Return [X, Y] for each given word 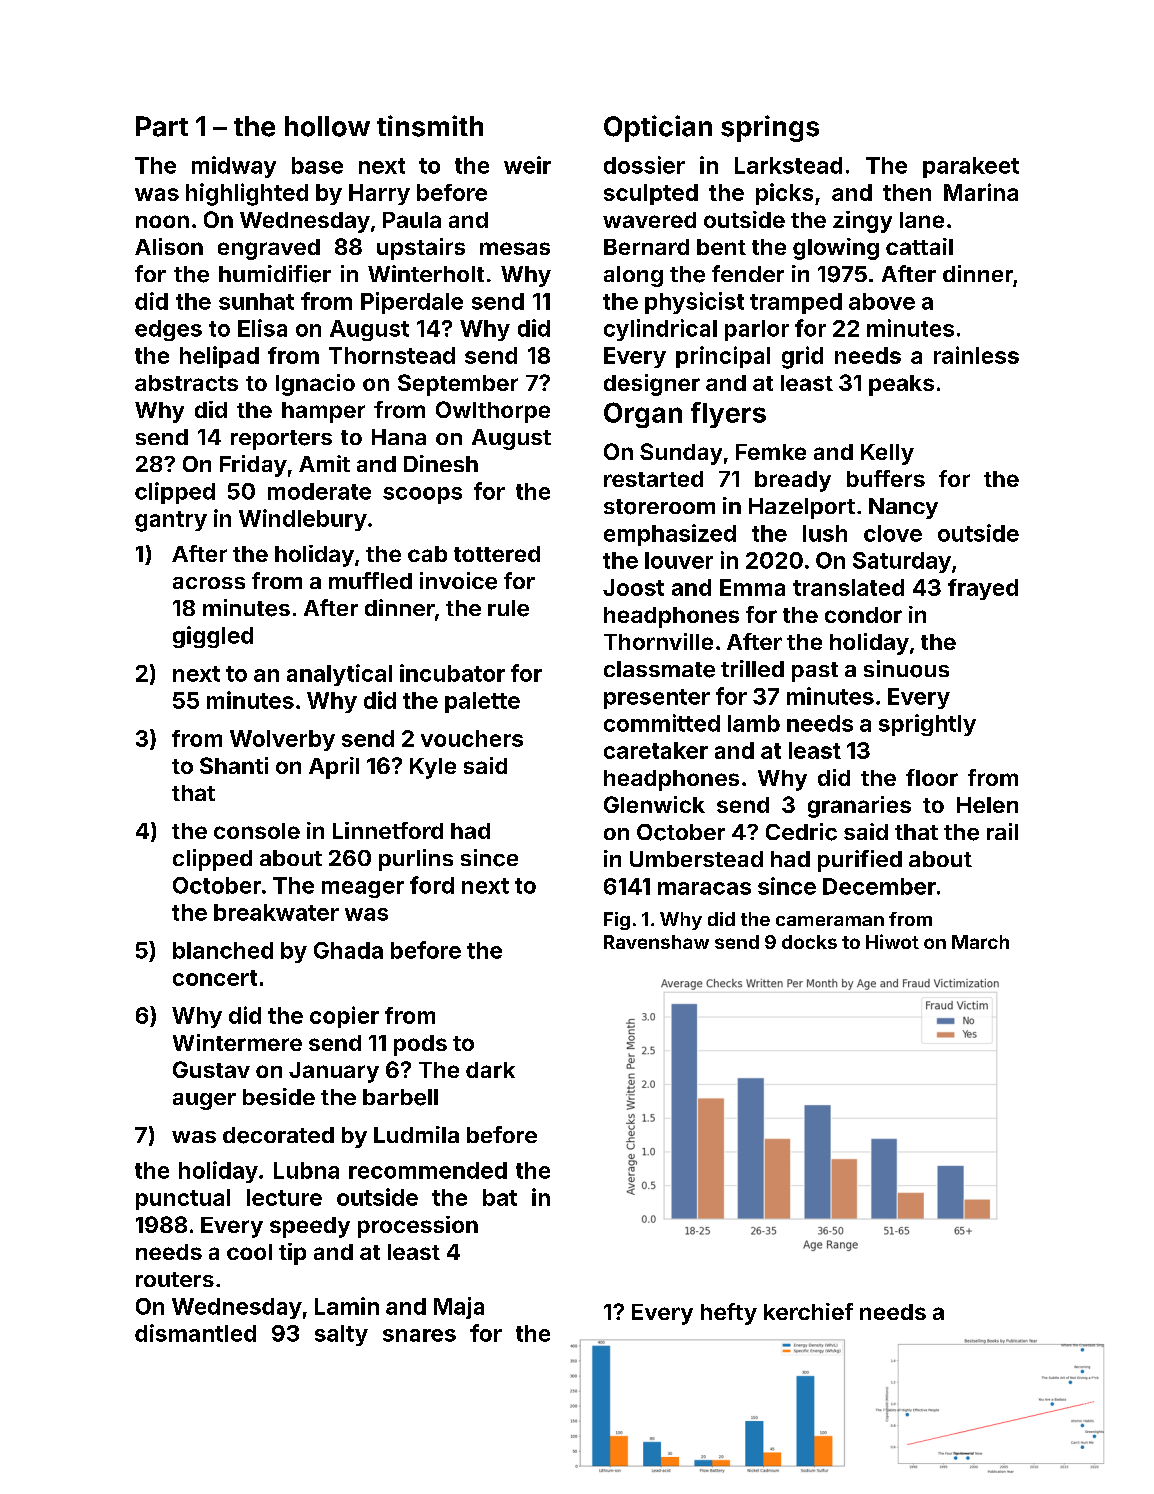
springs [770, 128]
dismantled [195, 1333]
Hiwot [892, 941]
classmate [659, 669]
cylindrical [660, 330]
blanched [223, 950]
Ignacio [315, 385]
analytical [339, 675]
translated [848, 587]
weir [527, 165]
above [882, 301]
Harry [379, 194]
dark [490, 1070]
